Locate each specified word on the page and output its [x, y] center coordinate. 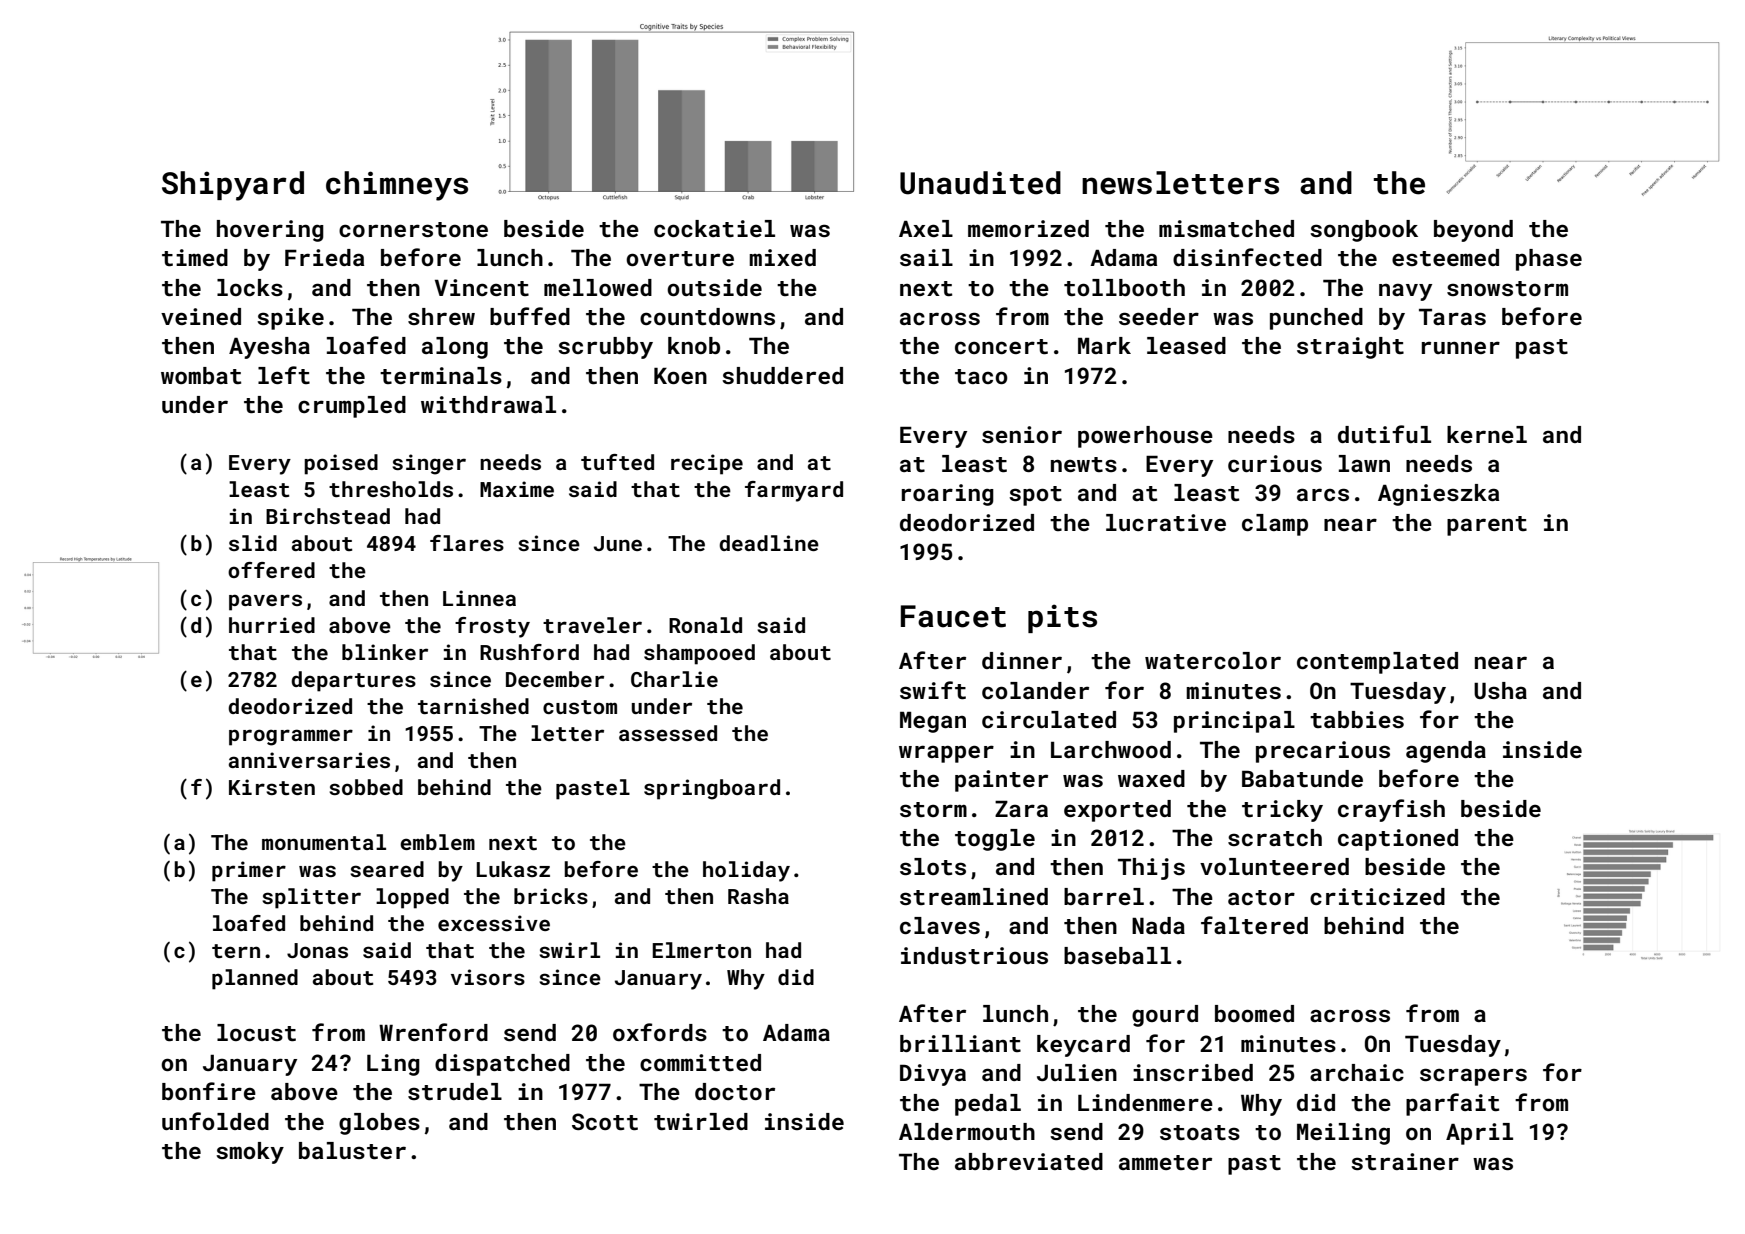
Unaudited [980, 183]
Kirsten [272, 787]
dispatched [502, 1065]
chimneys [397, 186]
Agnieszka [1438, 495]
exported [1117, 811]
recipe [707, 464]
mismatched [1226, 228]
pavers [265, 602]
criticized [1377, 896]
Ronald [705, 625]
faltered [1254, 925]
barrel [1104, 896]
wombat [201, 375]
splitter [311, 898]
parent [1487, 526]
